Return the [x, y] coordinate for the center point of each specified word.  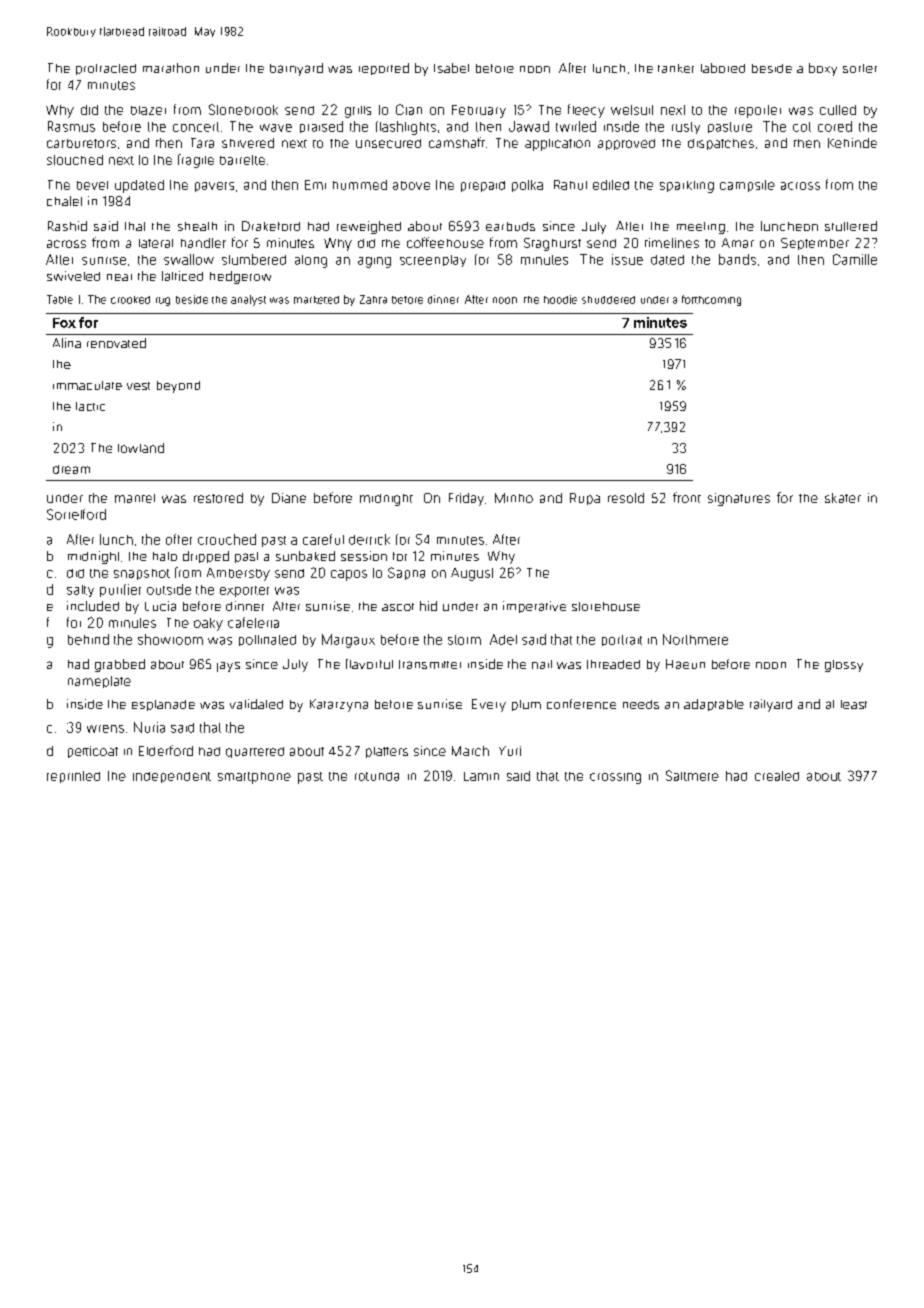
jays [228, 667]
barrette [242, 160]
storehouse [606, 606]
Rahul [570, 185]
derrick [369, 539]
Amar [738, 243]
